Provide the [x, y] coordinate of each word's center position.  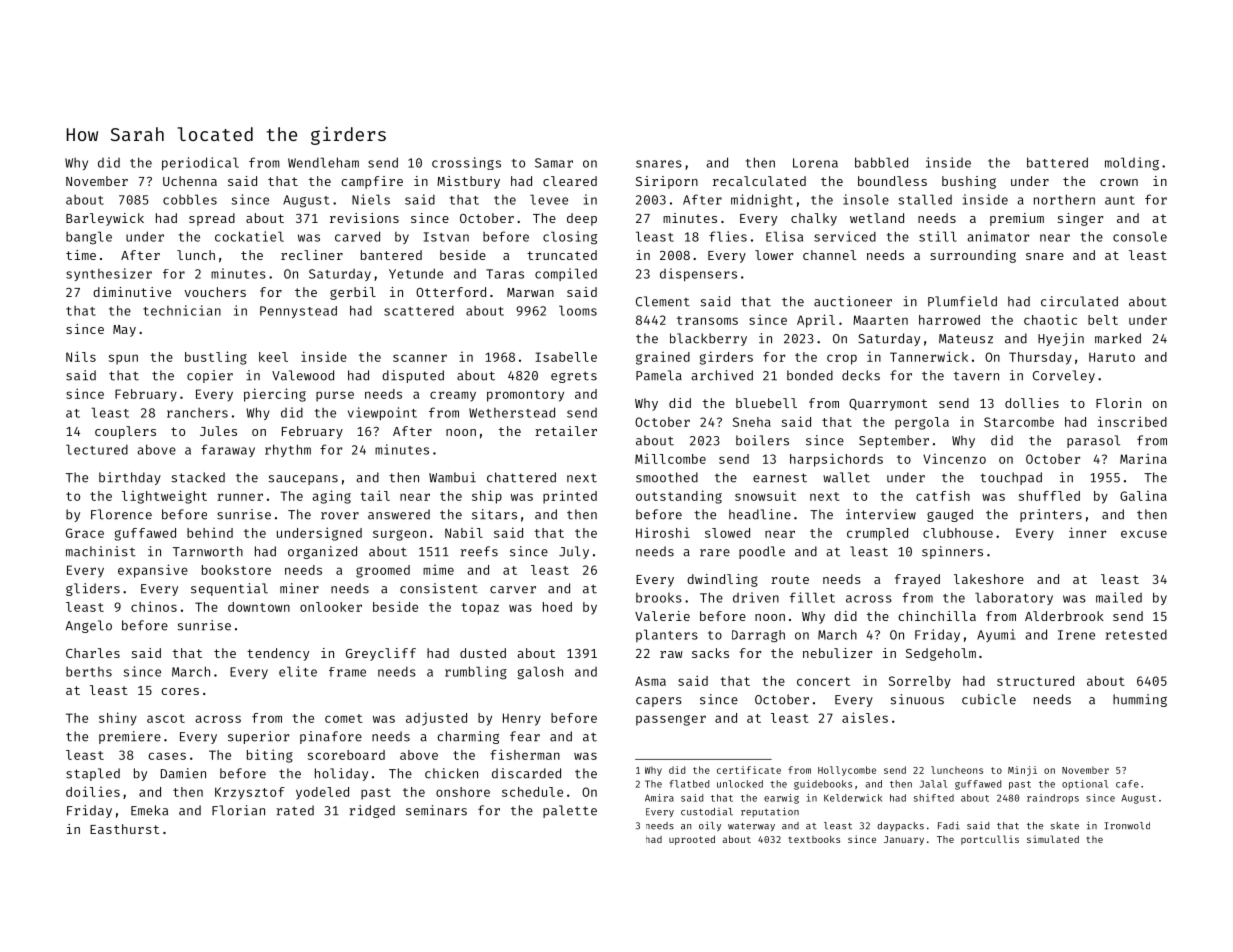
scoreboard [346, 755]
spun [123, 359]
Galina [1143, 496]
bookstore [236, 570]
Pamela [659, 375]
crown [1119, 182]
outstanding [679, 497]
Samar [554, 163]
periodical [200, 163]
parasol [1093, 441]
